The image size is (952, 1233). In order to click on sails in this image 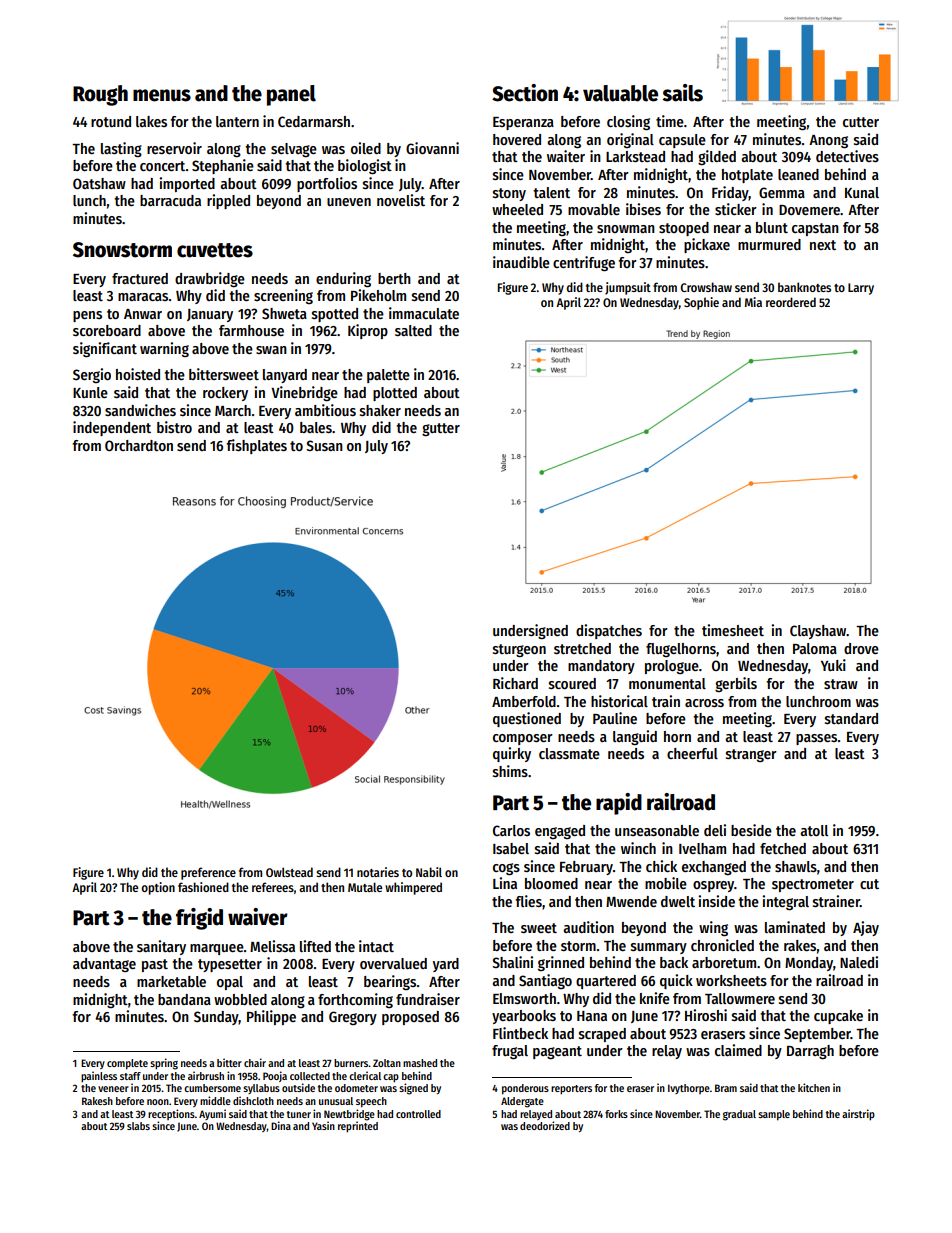, I will do `click(682, 93)`.
